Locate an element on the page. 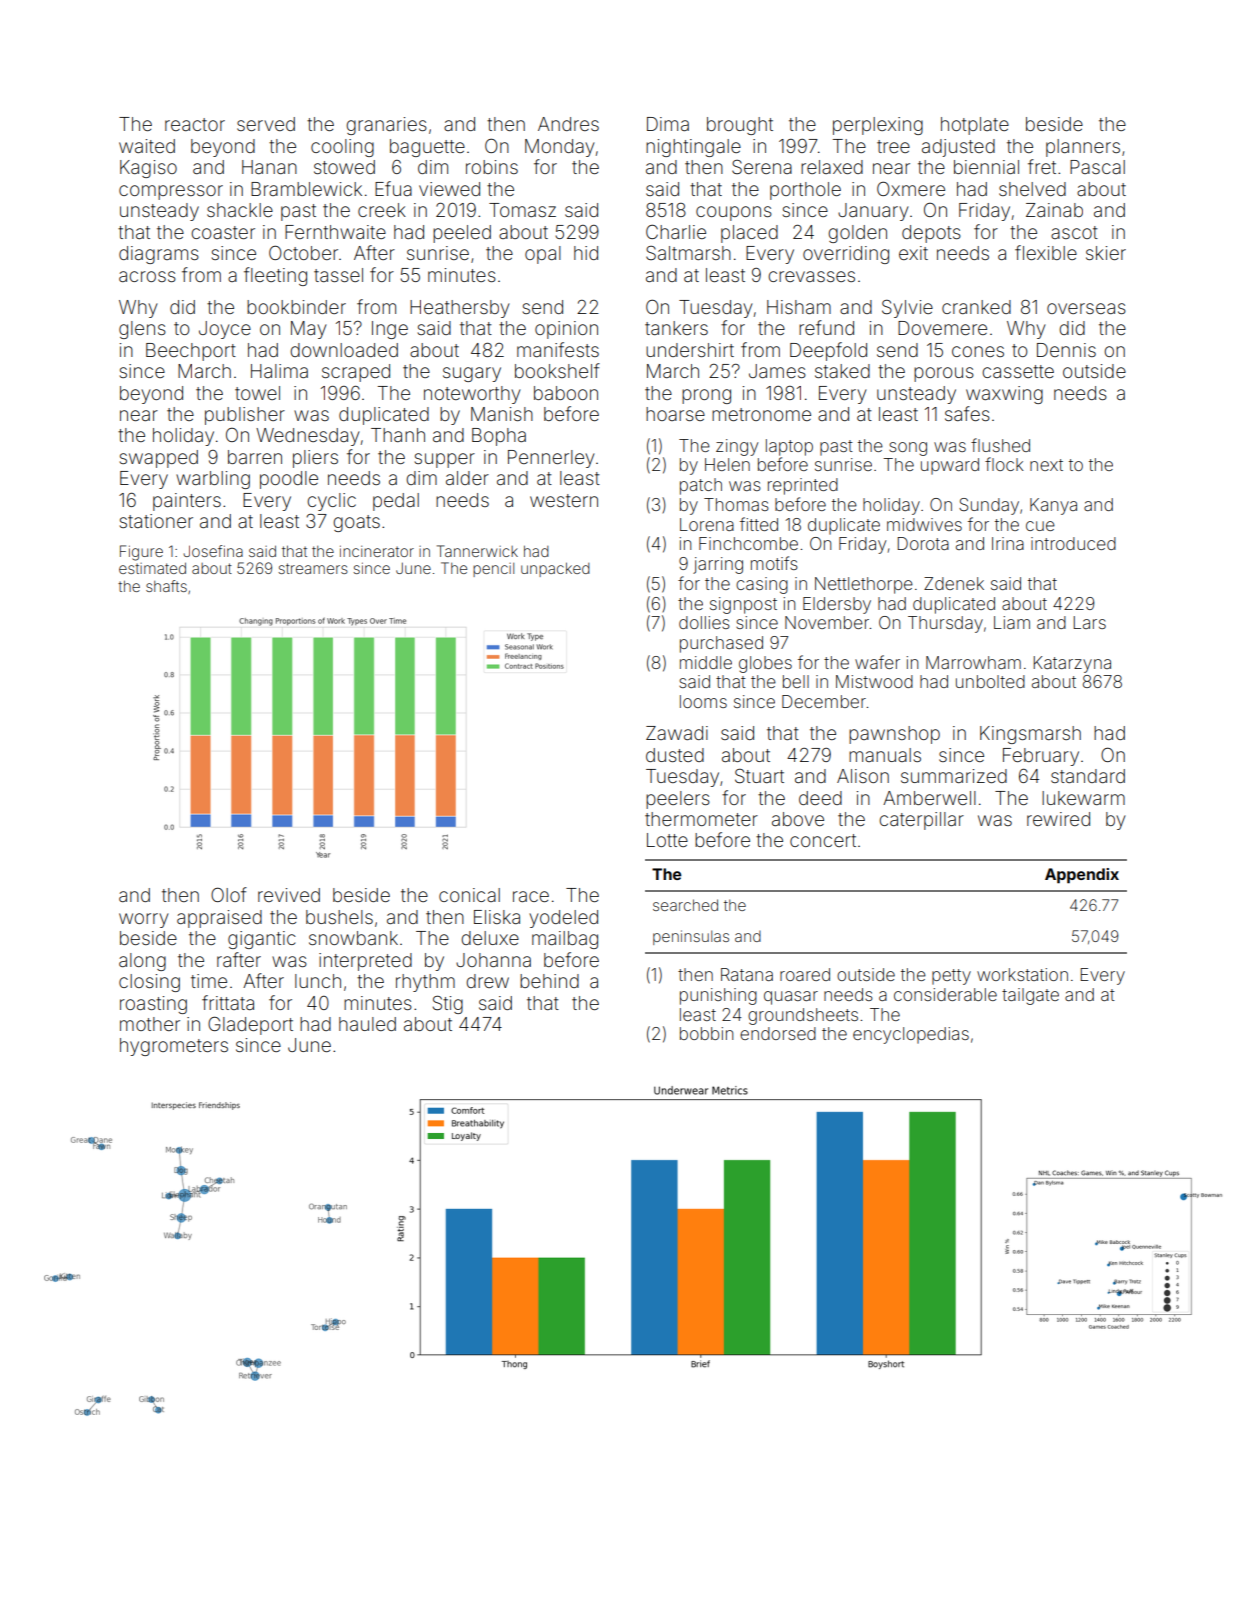 This page has height=1611, width=1245. Lars is located at coordinates (1090, 622).
